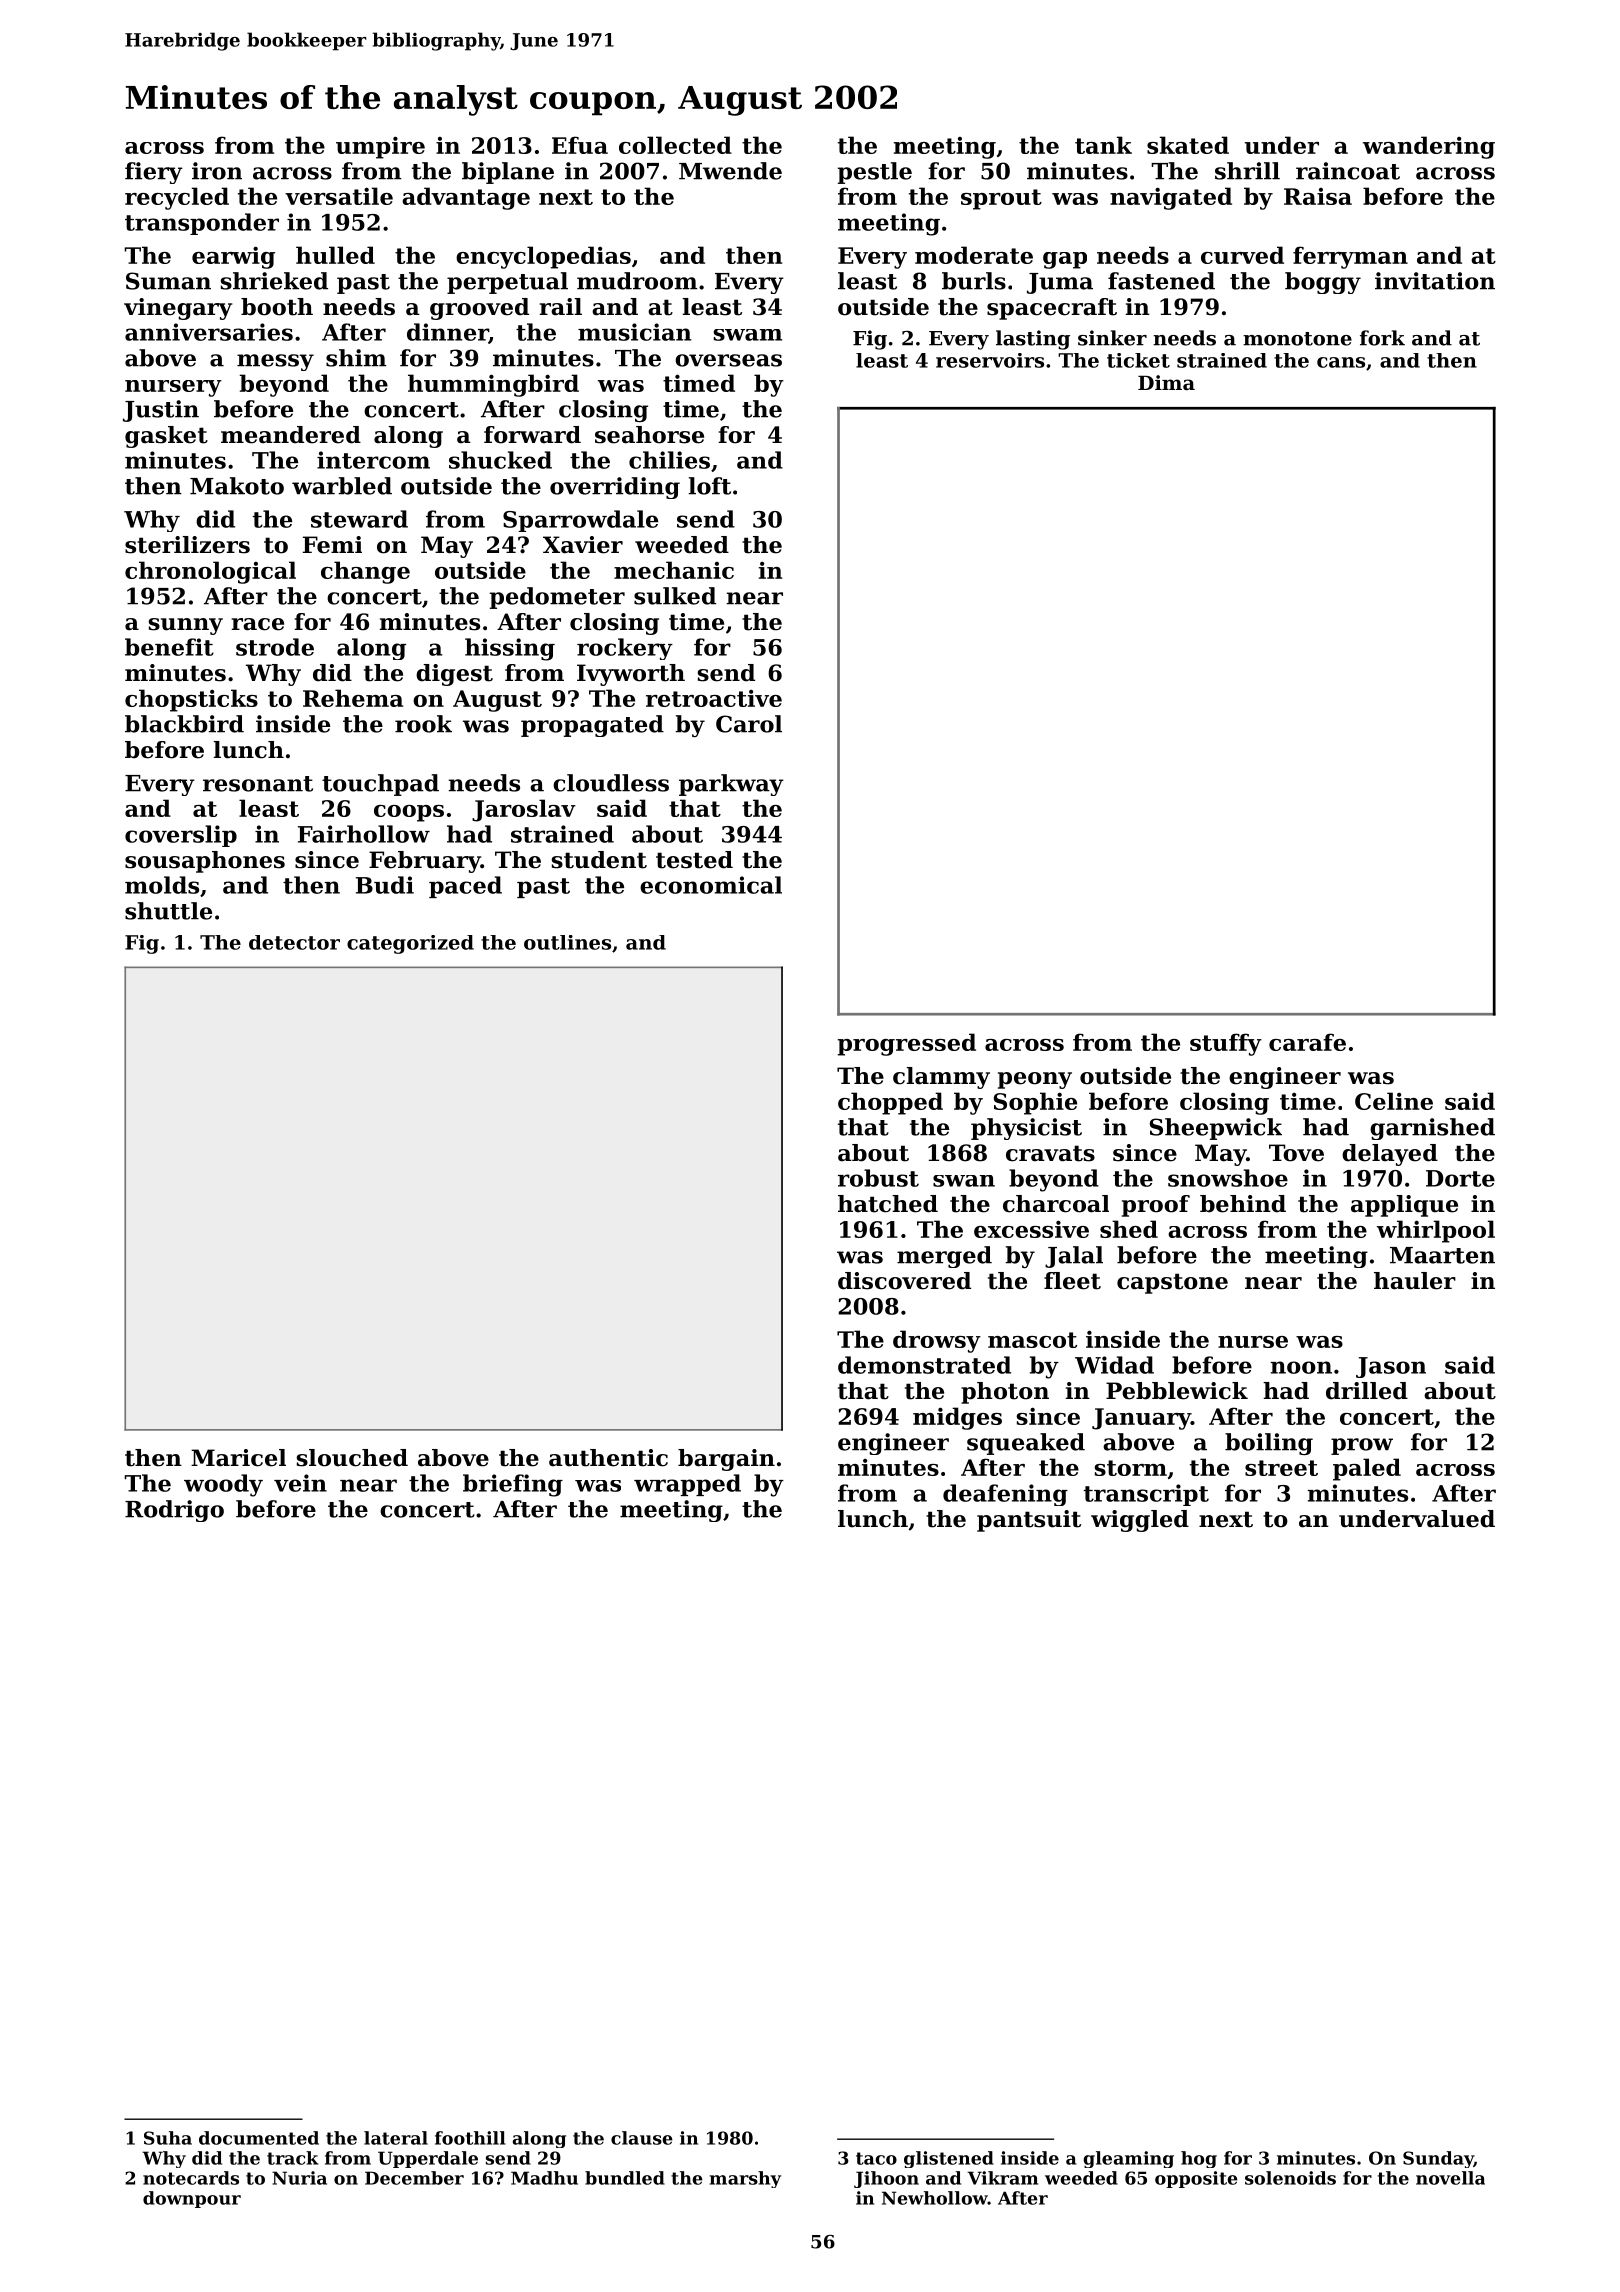 This document has height=2292, width=1620. I want to click on slouched, so click(352, 1458).
